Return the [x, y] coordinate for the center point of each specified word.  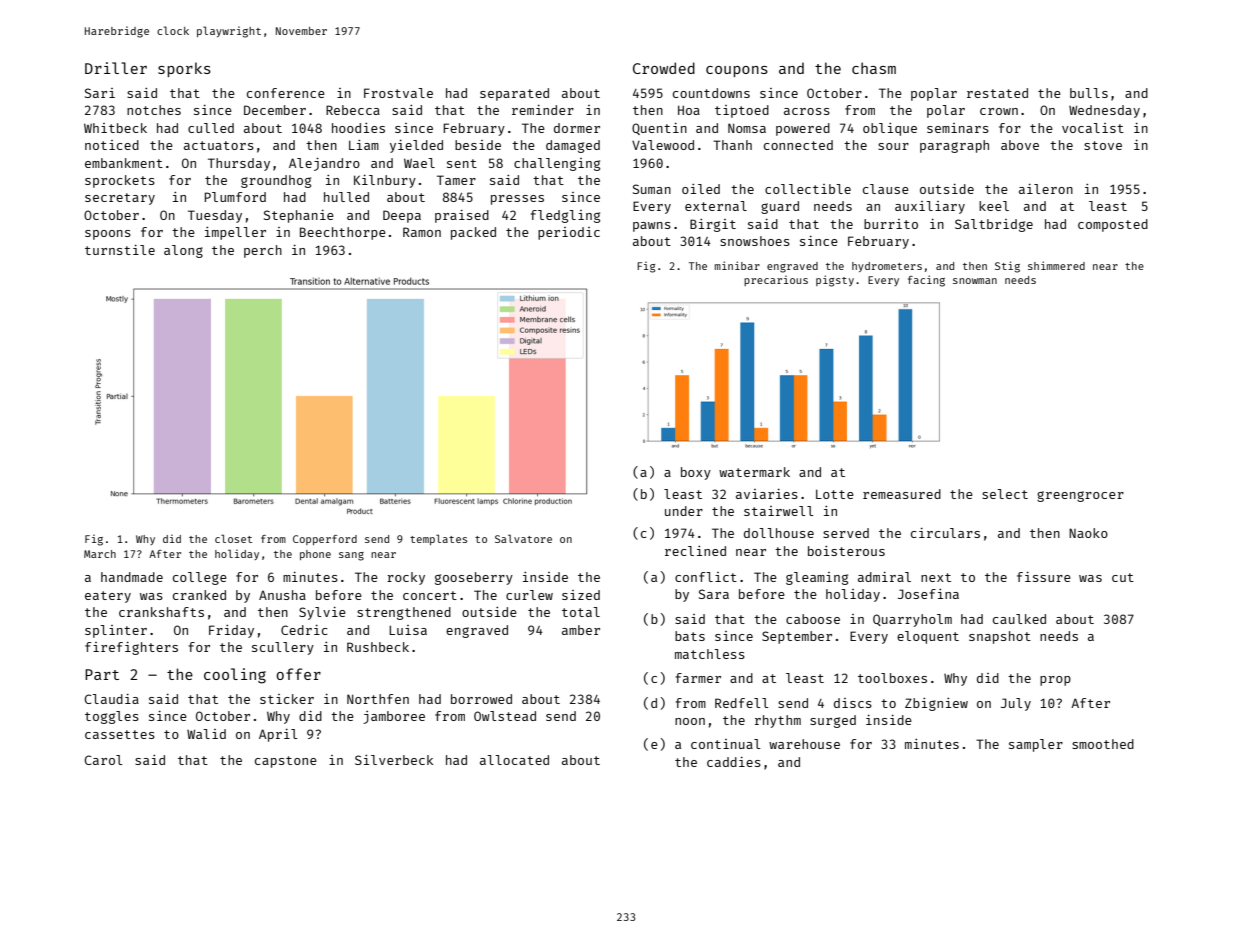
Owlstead [505, 716]
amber [581, 630]
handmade [132, 577]
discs [853, 703]
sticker [287, 699]
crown [999, 111]
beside [478, 145]
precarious [776, 280]
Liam [364, 145]
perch [263, 251]
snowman [975, 281]
